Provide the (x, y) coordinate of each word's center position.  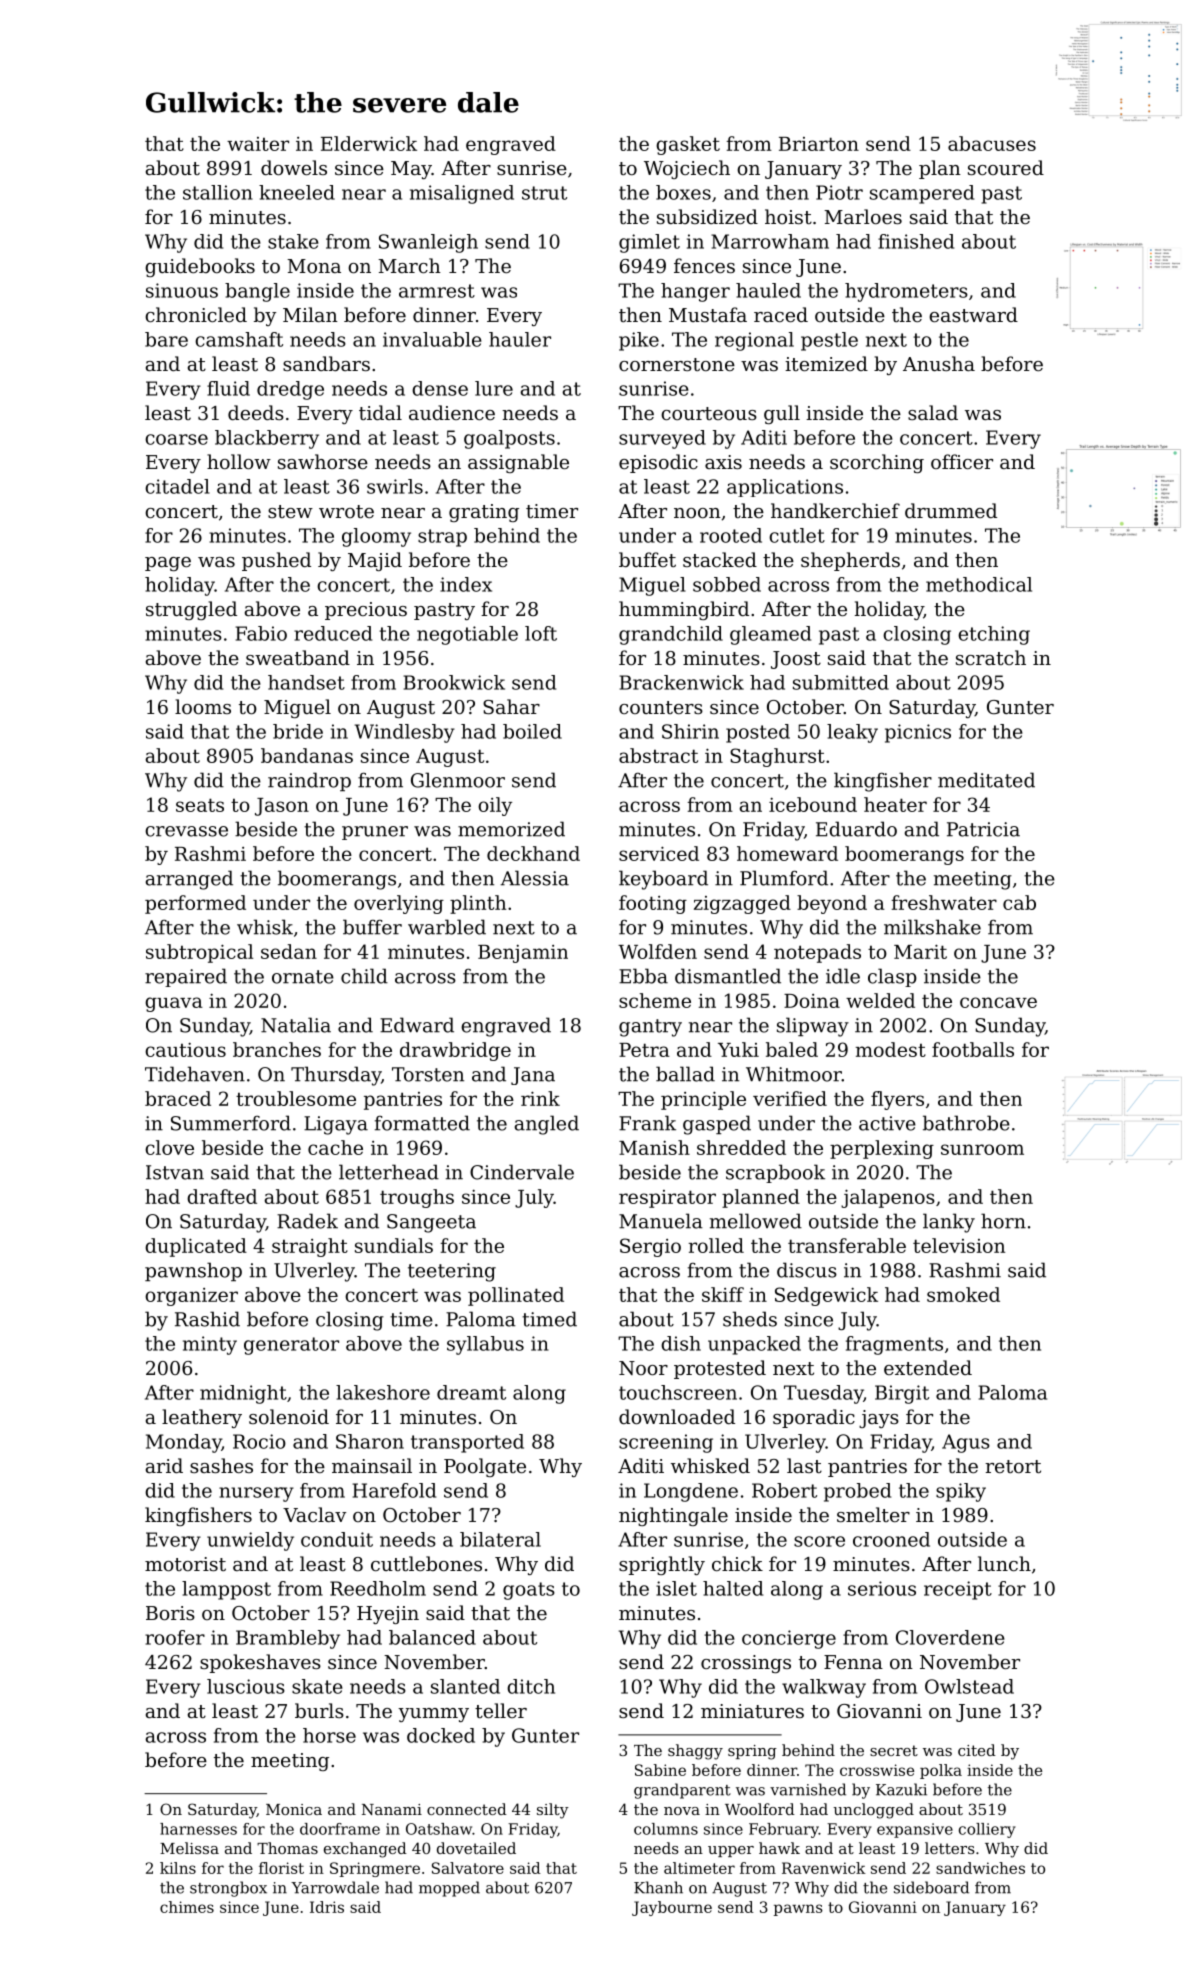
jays (879, 1419)
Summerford (231, 1123)
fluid (228, 388)
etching (994, 635)
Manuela (661, 1221)
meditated (986, 780)
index (466, 584)
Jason (282, 807)
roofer (175, 1637)
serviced (659, 853)
